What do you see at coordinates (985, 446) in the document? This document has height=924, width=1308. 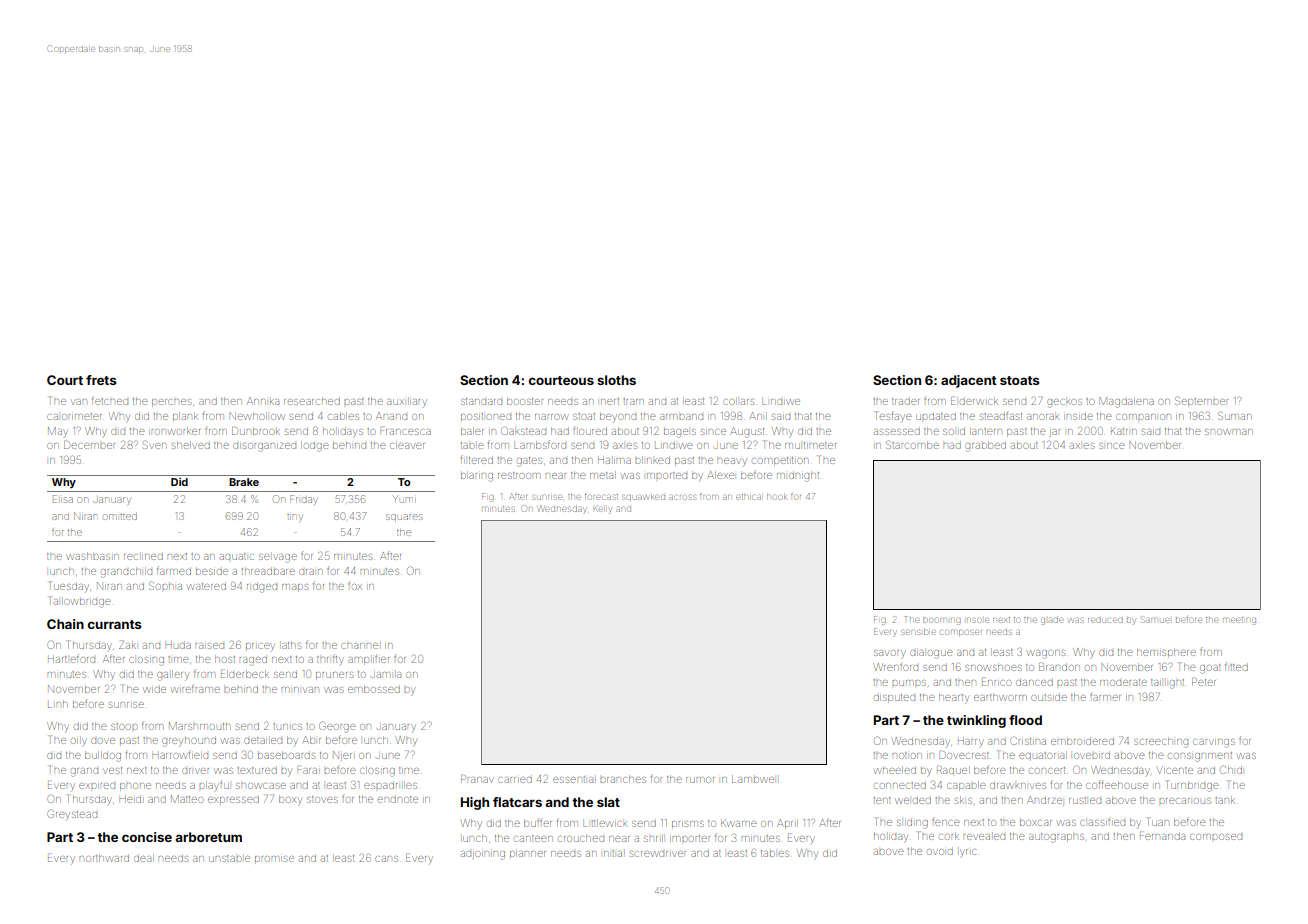 I see `grabbed` at bounding box center [985, 446].
